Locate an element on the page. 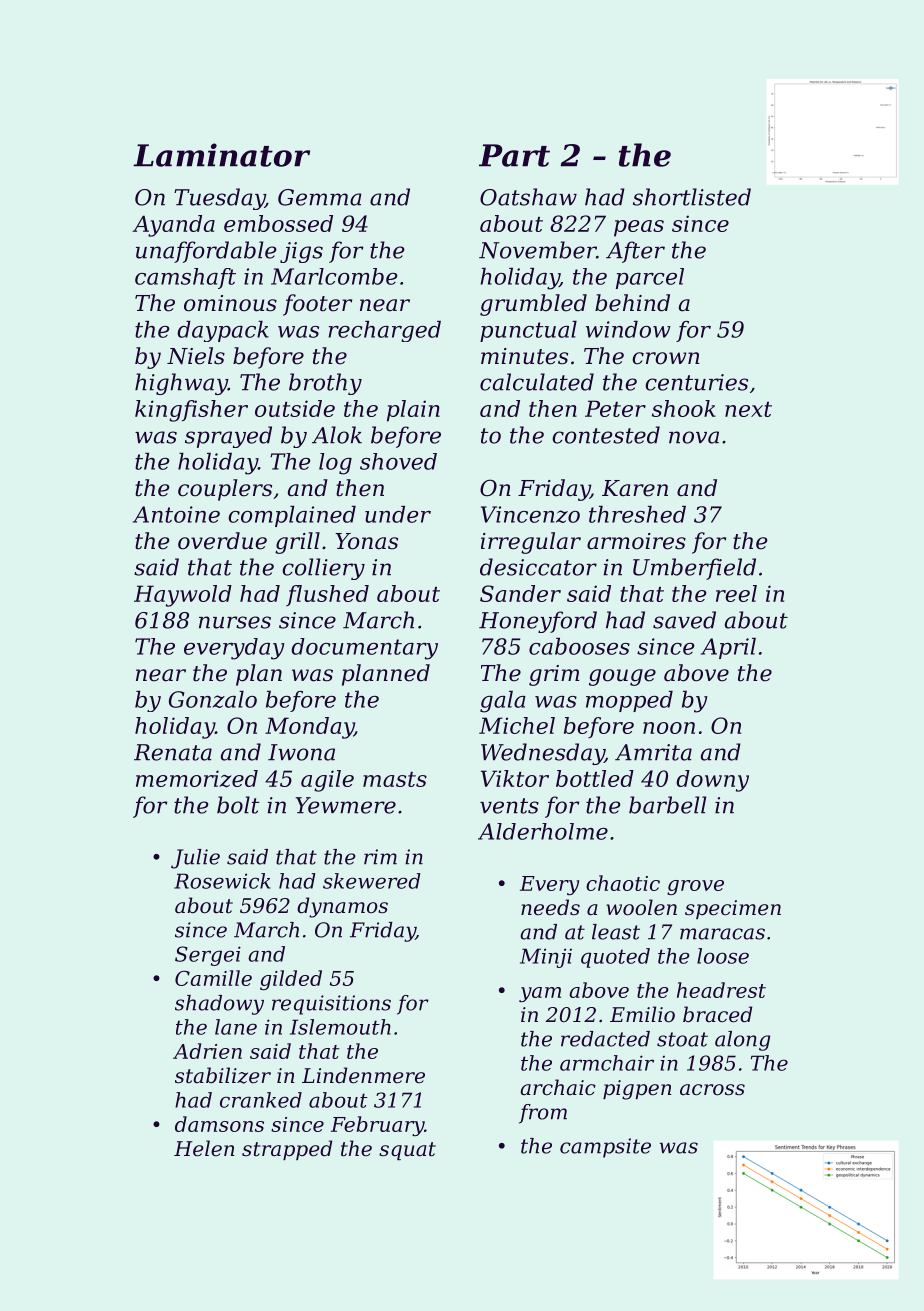 This image has height=1311, width=924. Julie is located at coordinates (195, 859).
